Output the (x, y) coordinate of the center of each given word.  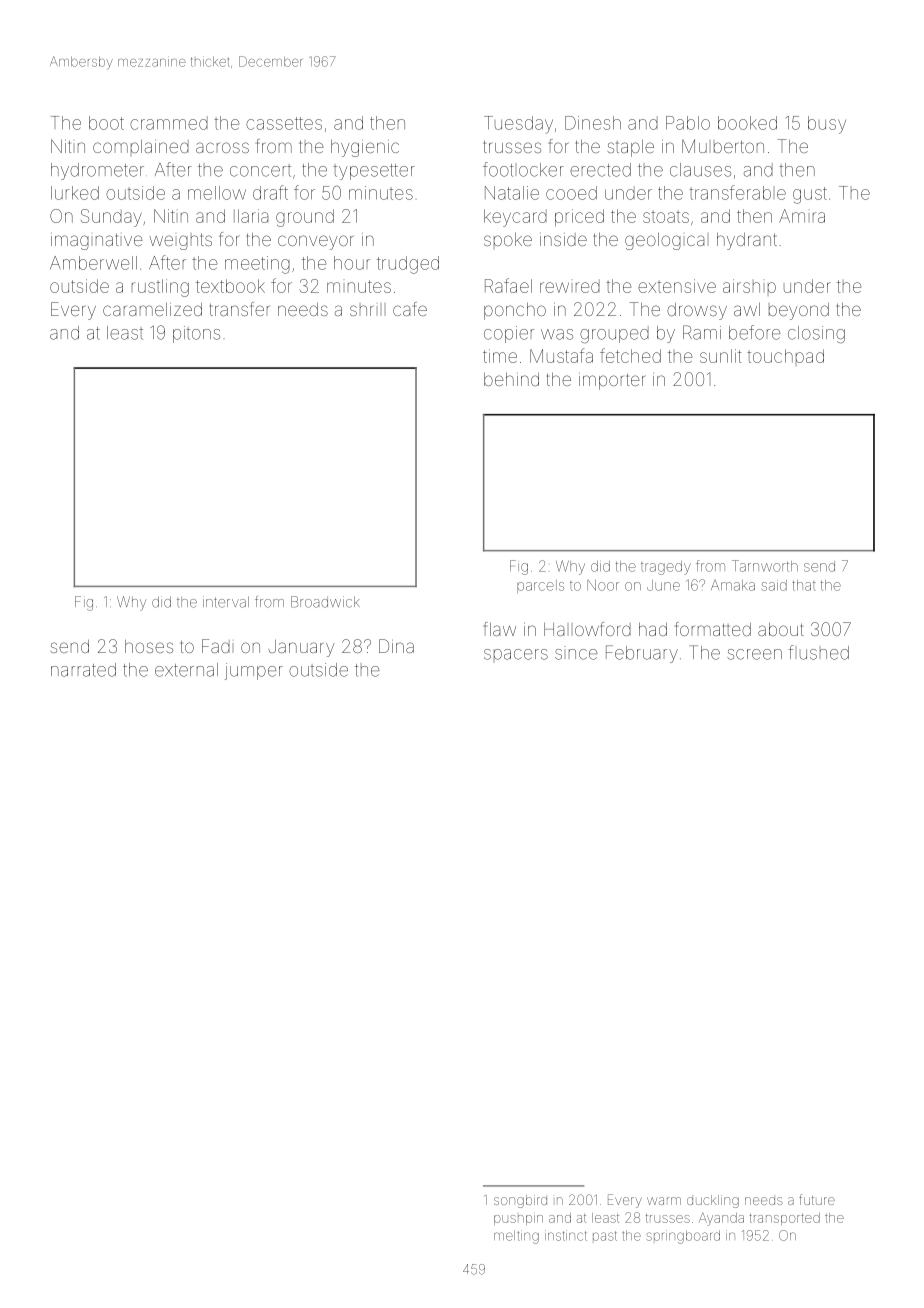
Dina (396, 646)
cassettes (284, 123)
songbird (520, 1201)
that (804, 585)
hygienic (365, 148)
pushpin (518, 1220)
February (642, 654)
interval (226, 602)
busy (827, 125)
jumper (254, 671)
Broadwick (325, 602)
